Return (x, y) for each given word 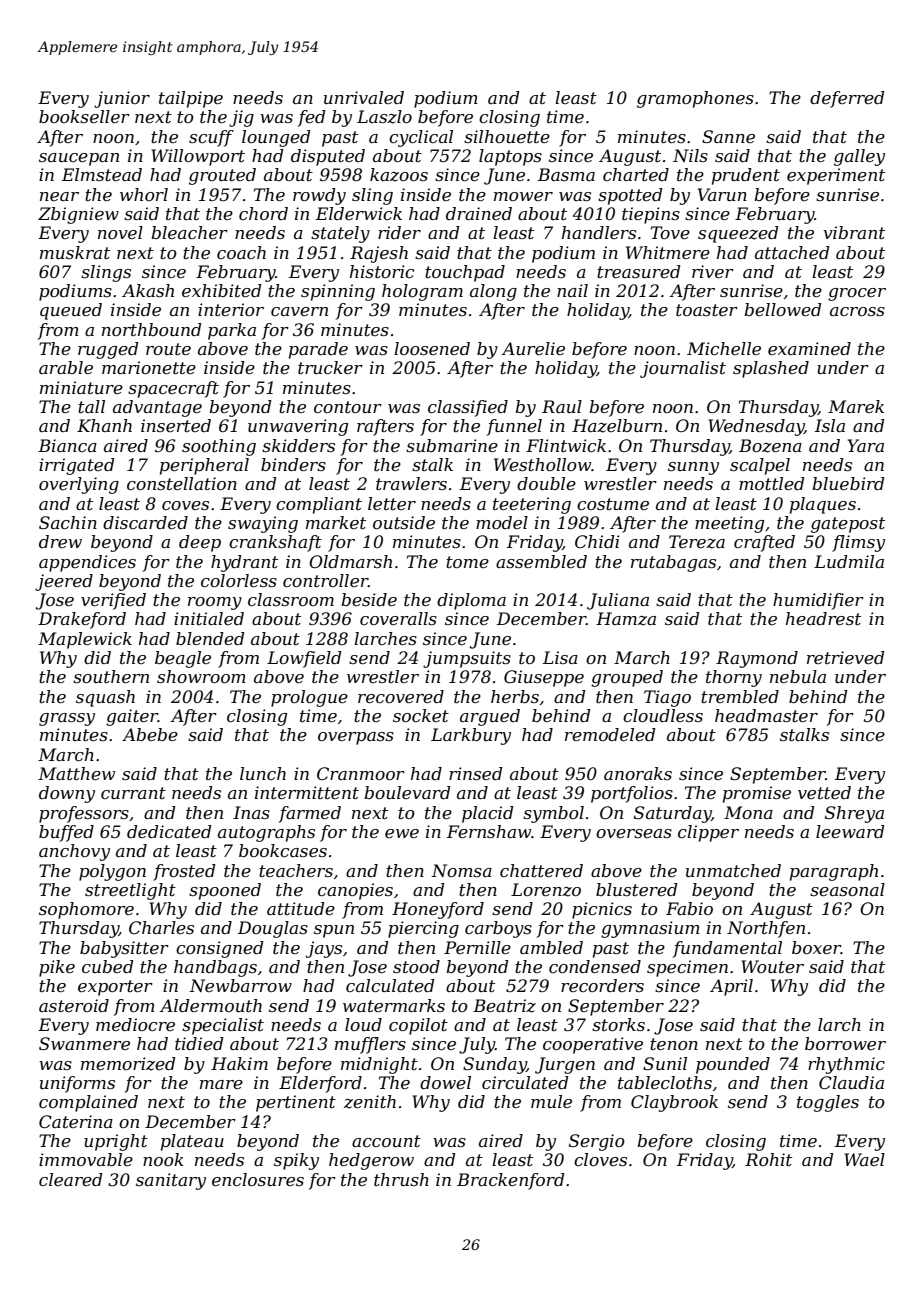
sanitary (171, 1181)
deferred (847, 99)
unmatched (733, 870)
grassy (67, 719)
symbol (553, 814)
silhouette (507, 136)
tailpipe (191, 99)
